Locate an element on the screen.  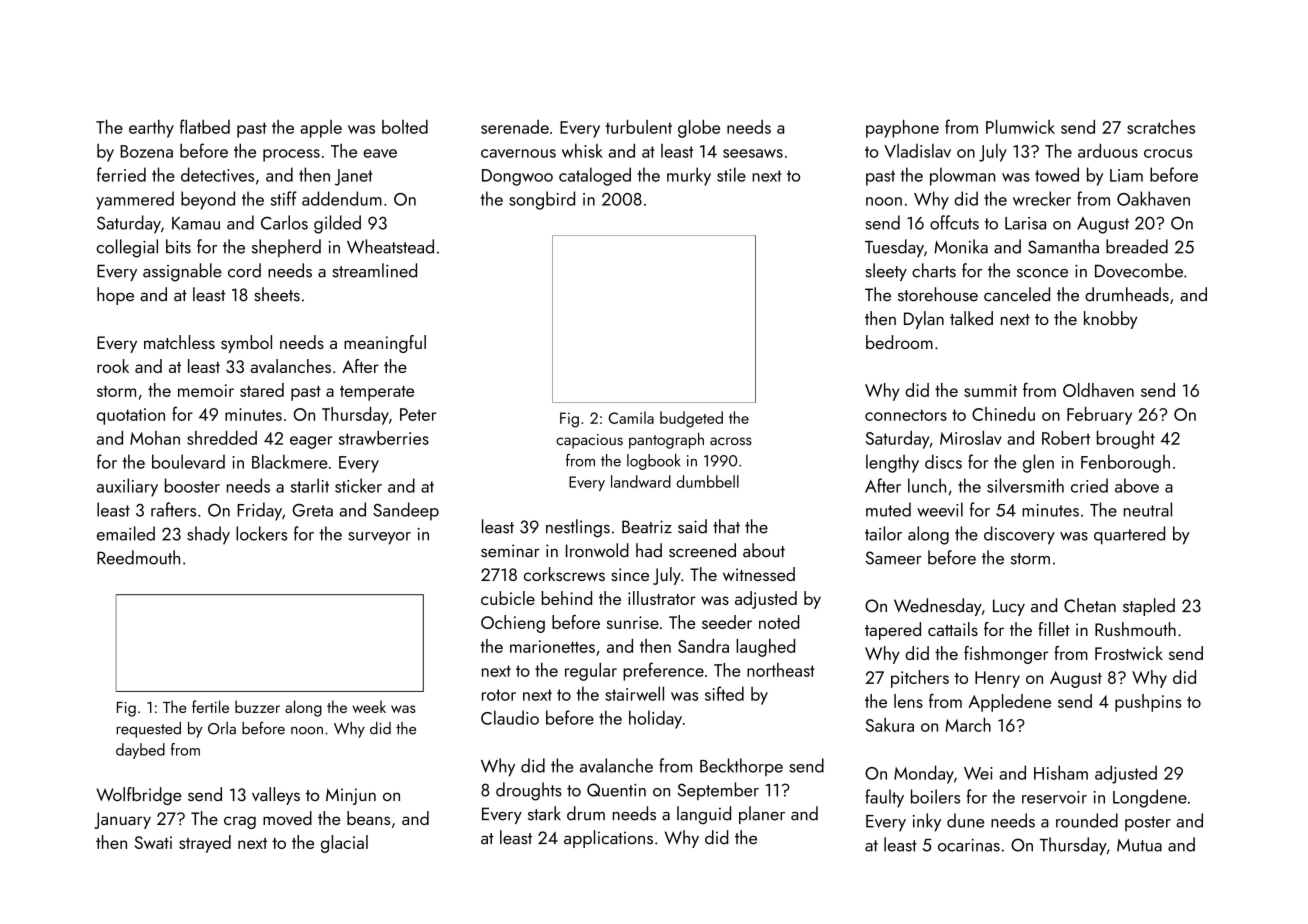
hope is located at coordinates (115, 296).
